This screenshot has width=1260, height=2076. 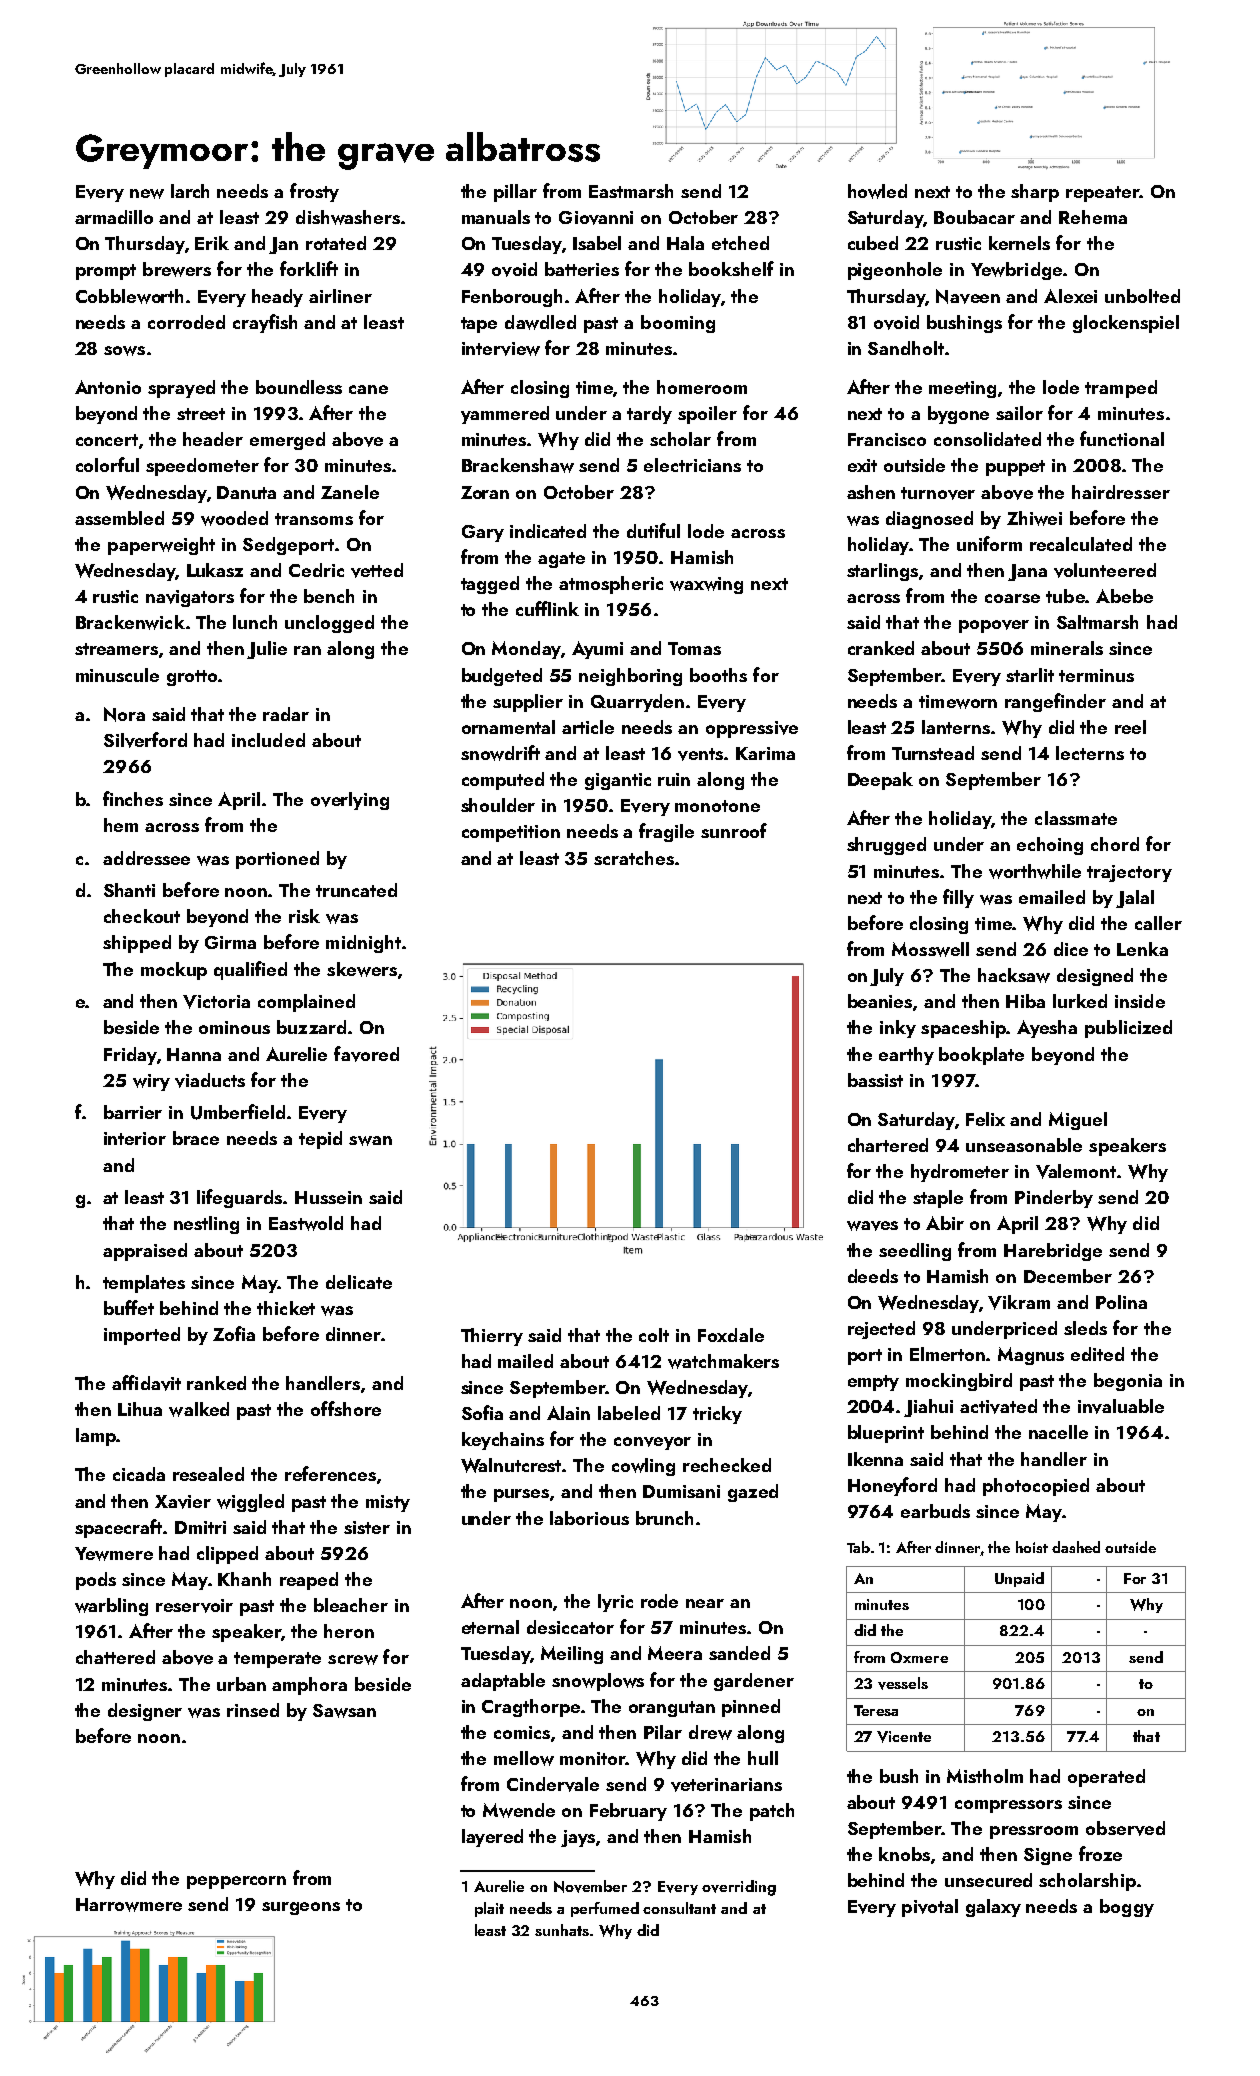 What do you see at coordinates (114, 217) in the screenshot?
I see `armadillo` at bounding box center [114, 217].
